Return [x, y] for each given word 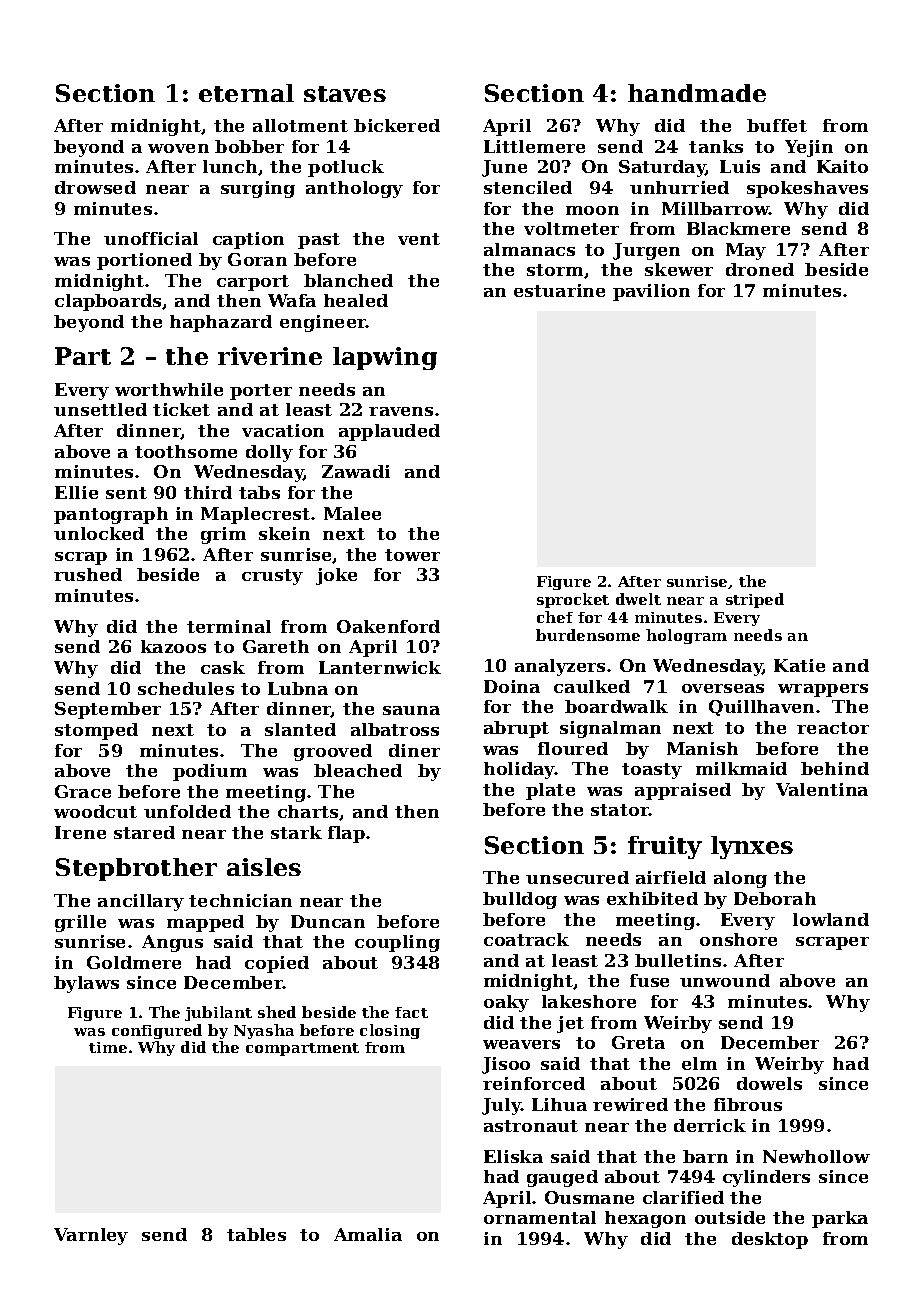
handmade [697, 93]
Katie [799, 665]
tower [412, 555]
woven [178, 148]
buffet [777, 125]
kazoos [173, 646]
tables [256, 1234]
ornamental [540, 1217]
